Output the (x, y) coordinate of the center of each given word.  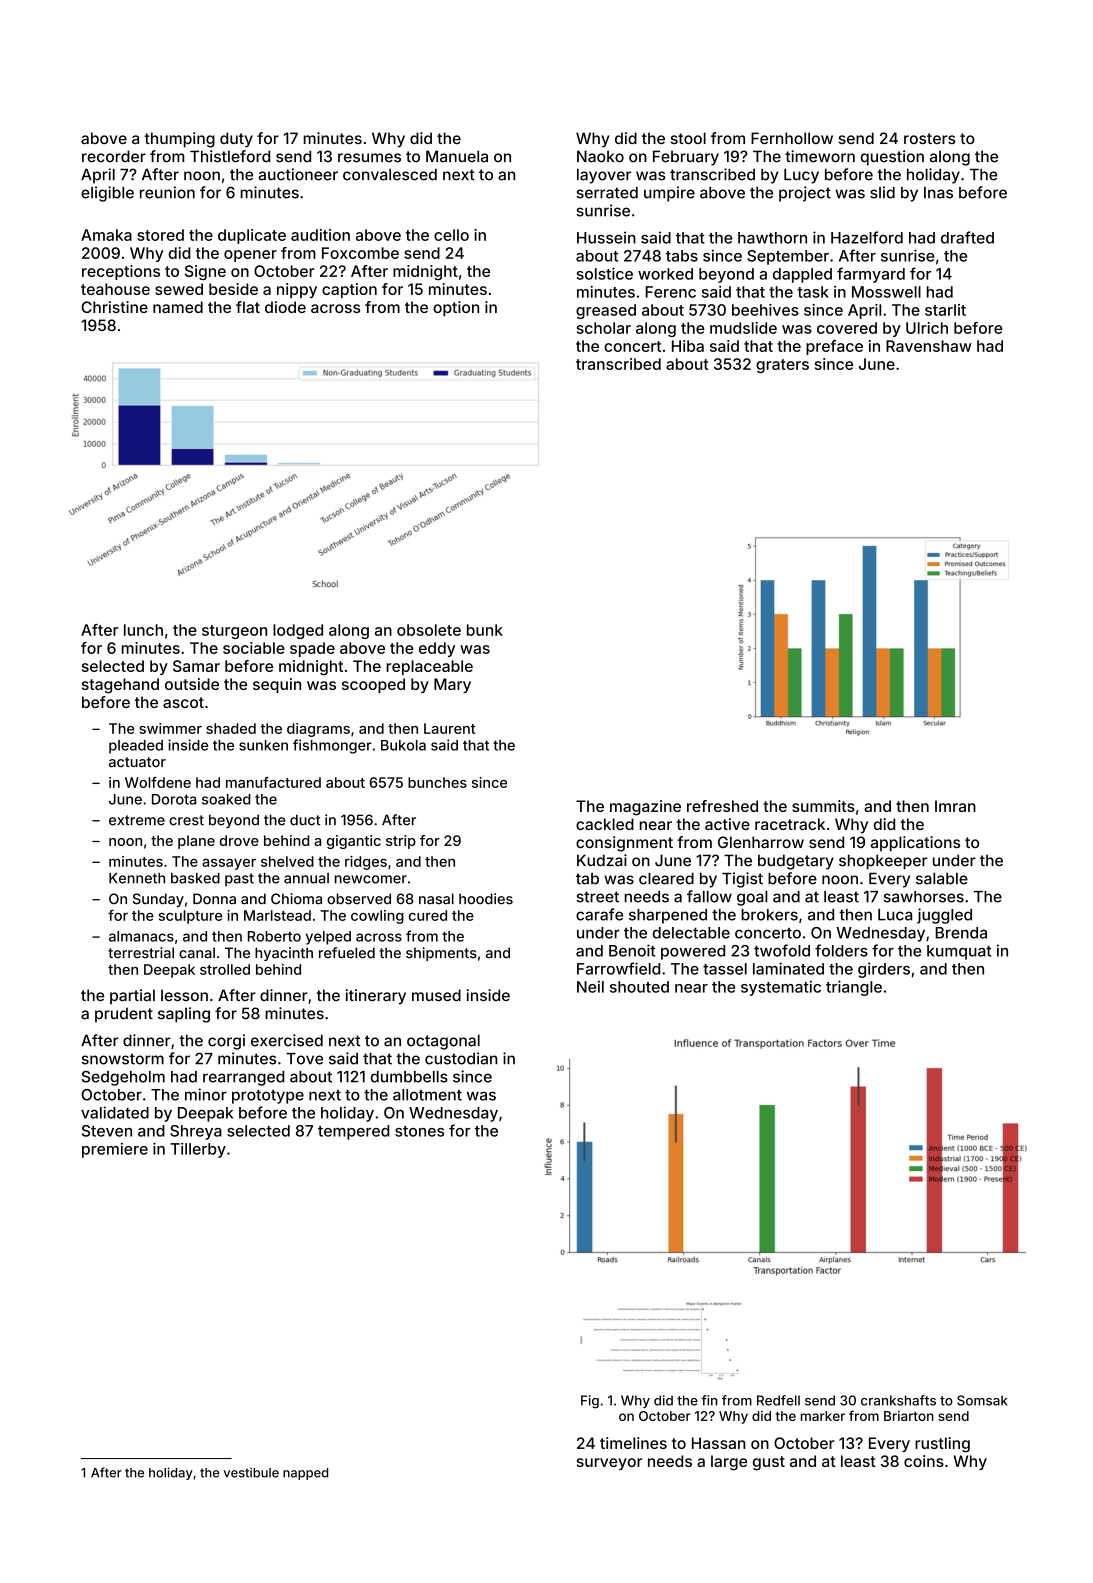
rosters (930, 138)
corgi (226, 1042)
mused (436, 995)
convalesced (390, 175)
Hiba (688, 346)
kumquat (959, 952)
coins (924, 1461)
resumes (369, 158)
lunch (143, 630)
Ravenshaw (929, 346)
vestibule (251, 1472)
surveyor (609, 1464)
